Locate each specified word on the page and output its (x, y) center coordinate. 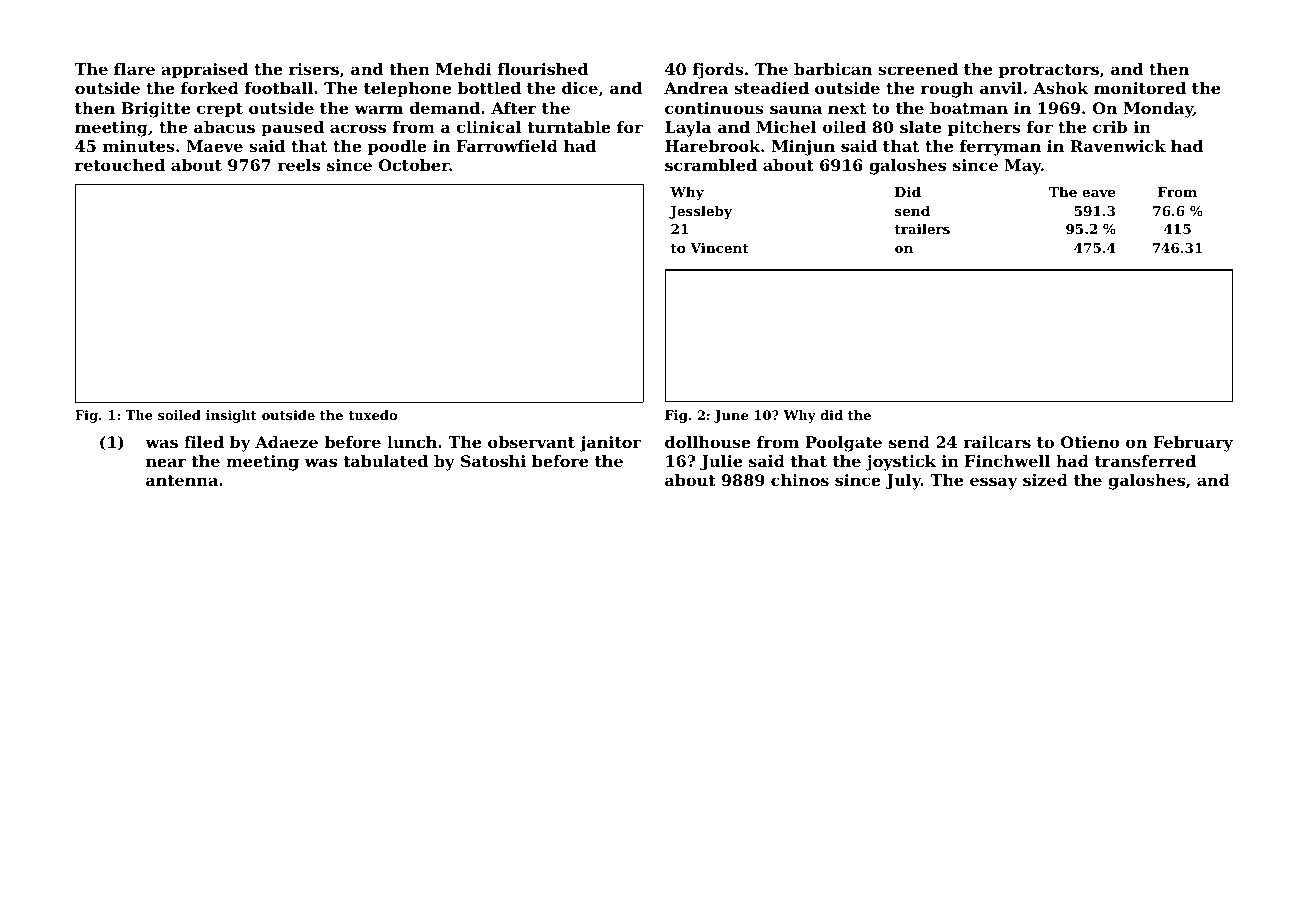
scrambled (711, 165)
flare (134, 69)
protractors (1048, 71)
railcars (997, 442)
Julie (721, 463)
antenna (182, 480)
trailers (922, 228)
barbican (833, 69)
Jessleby (700, 212)
